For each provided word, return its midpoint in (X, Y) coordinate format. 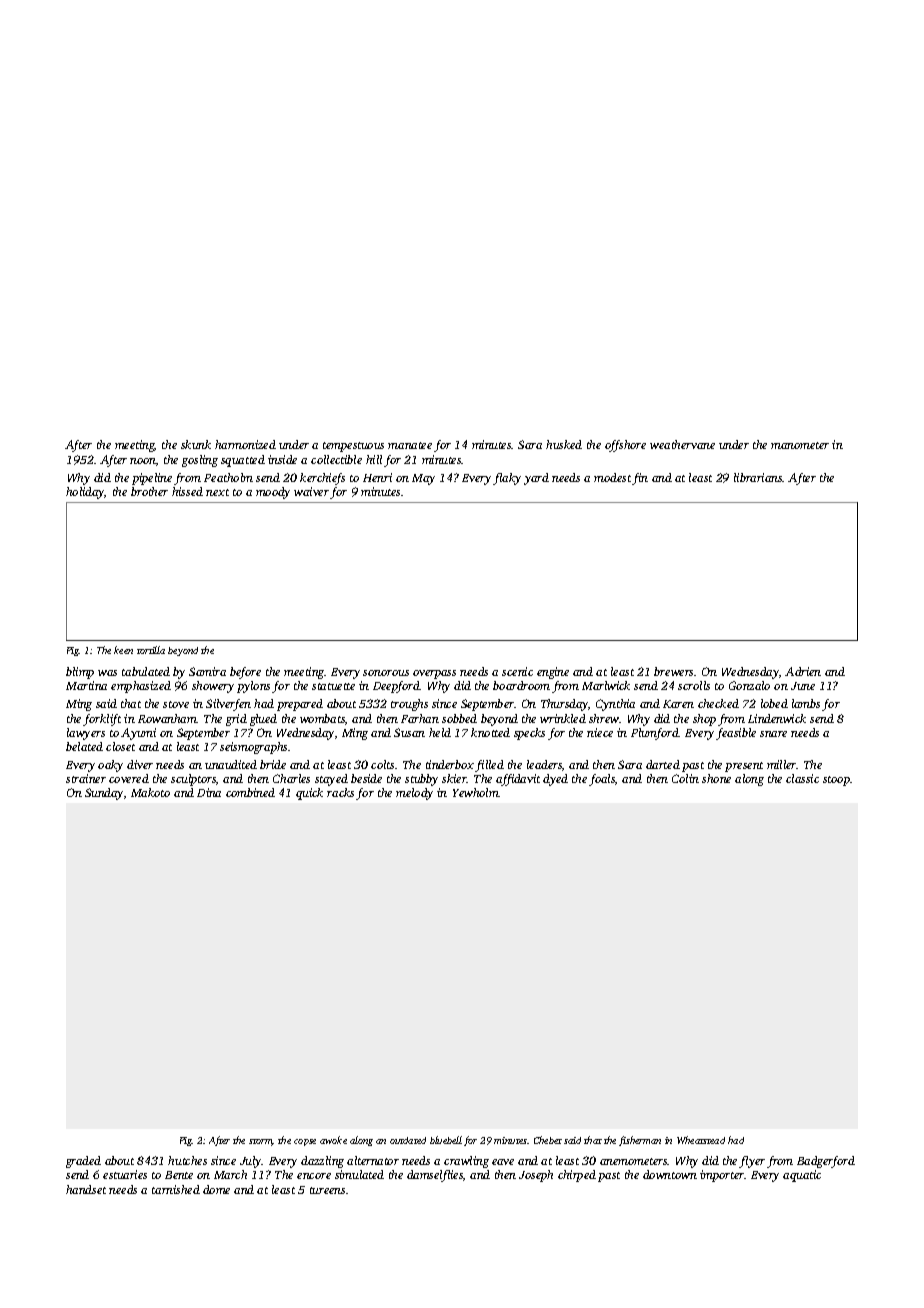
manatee (410, 445)
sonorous (386, 673)
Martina (86, 685)
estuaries (125, 1174)
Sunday (104, 794)
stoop (836, 781)
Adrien (803, 671)
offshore (625, 446)
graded (83, 1162)
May (423, 479)
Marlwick (606, 685)
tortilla (151, 650)
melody (414, 794)
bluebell (446, 1140)
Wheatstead (701, 1140)
